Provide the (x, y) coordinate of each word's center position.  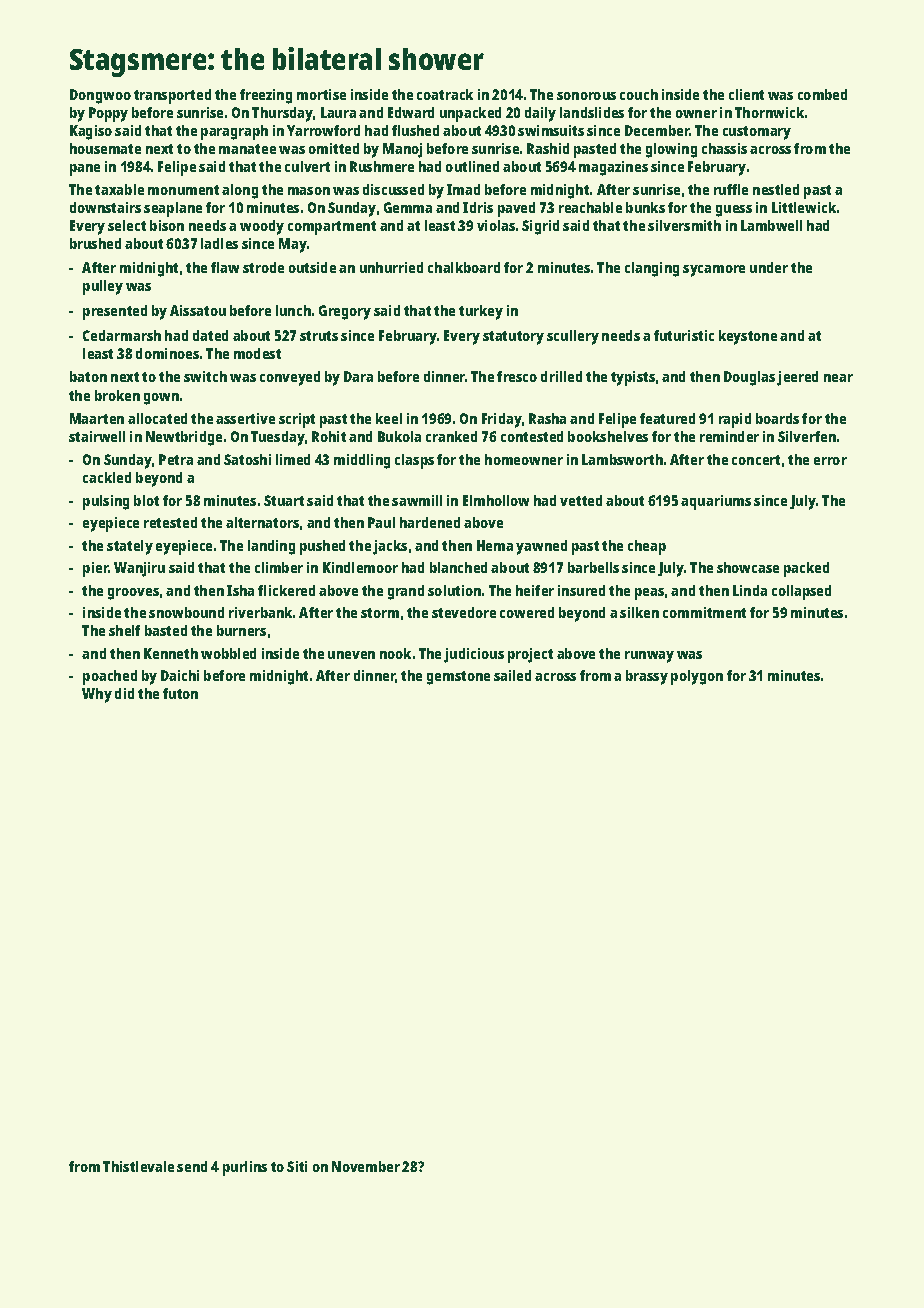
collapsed (801, 592)
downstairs (105, 207)
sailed (512, 675)
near (838, 378)
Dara (358, 376)
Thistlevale (138, 1166)
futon (180, 693)
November (366, 1166)
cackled (107, 477)
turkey (481, 312)
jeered (797, 378)
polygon (697, 677)
